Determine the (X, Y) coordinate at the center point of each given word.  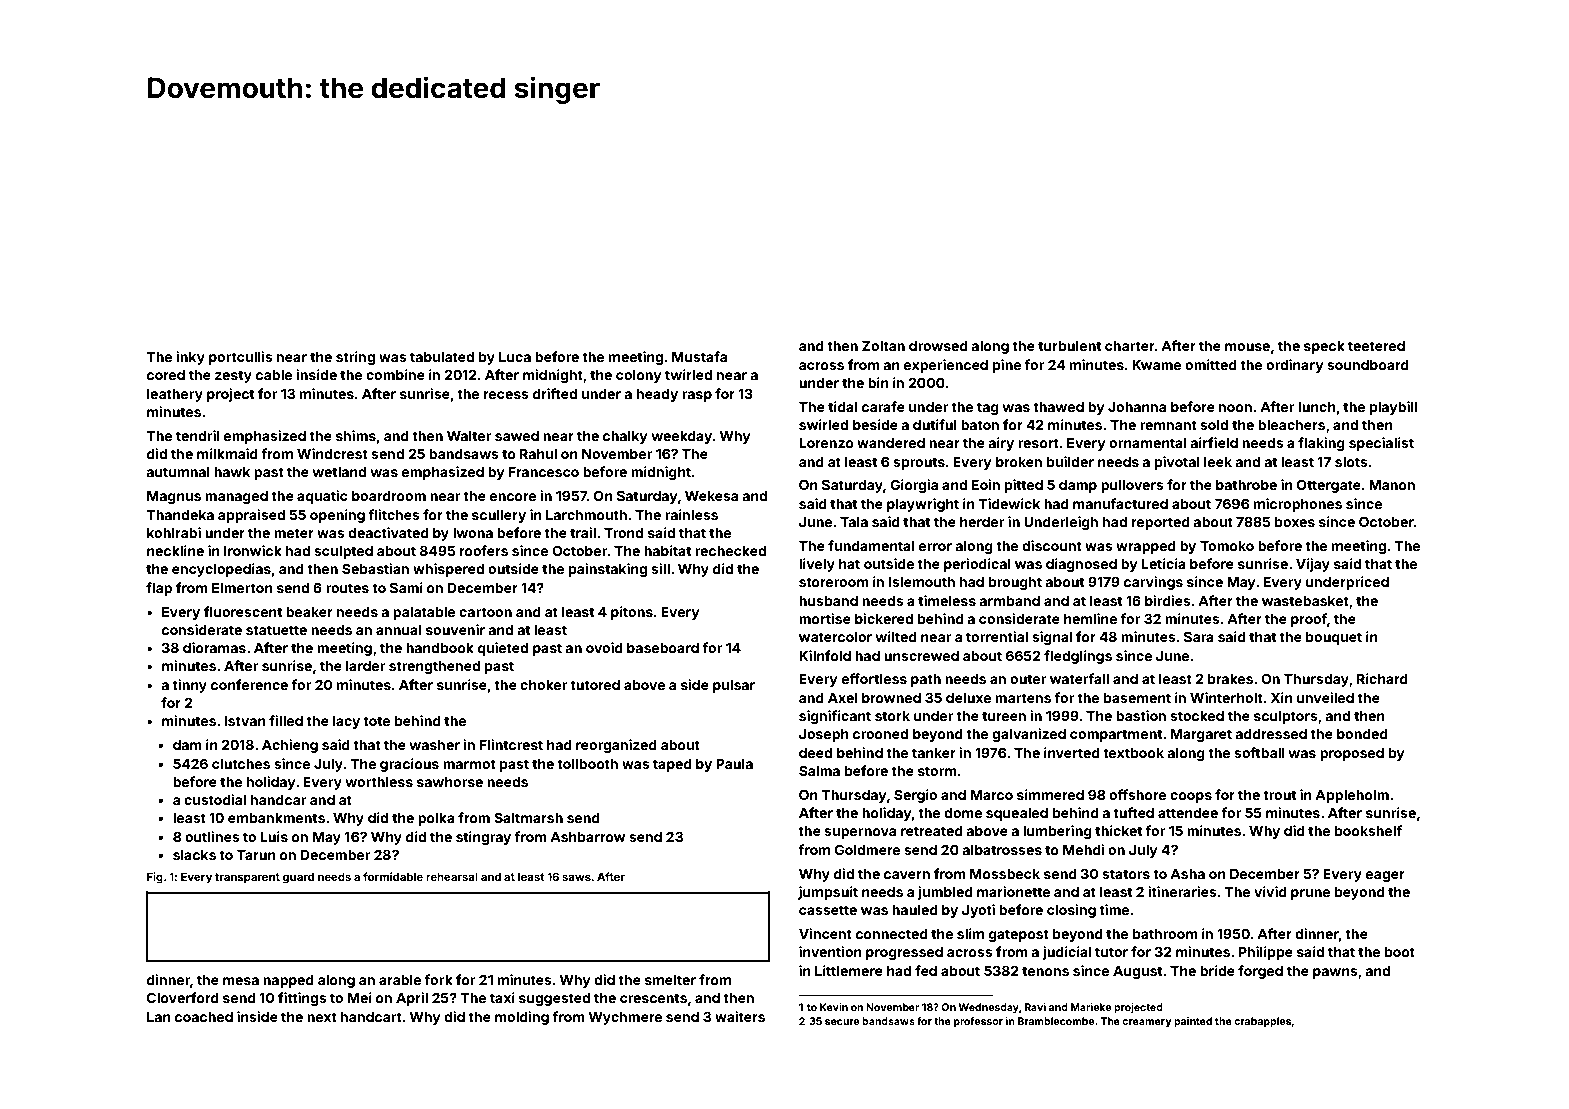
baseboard (663, 648)
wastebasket (1305, 601)
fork (438, 979)
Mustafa (699, 356)
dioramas (214, 647)
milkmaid (227, 453)
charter (1130, 346)
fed (926, 970)
